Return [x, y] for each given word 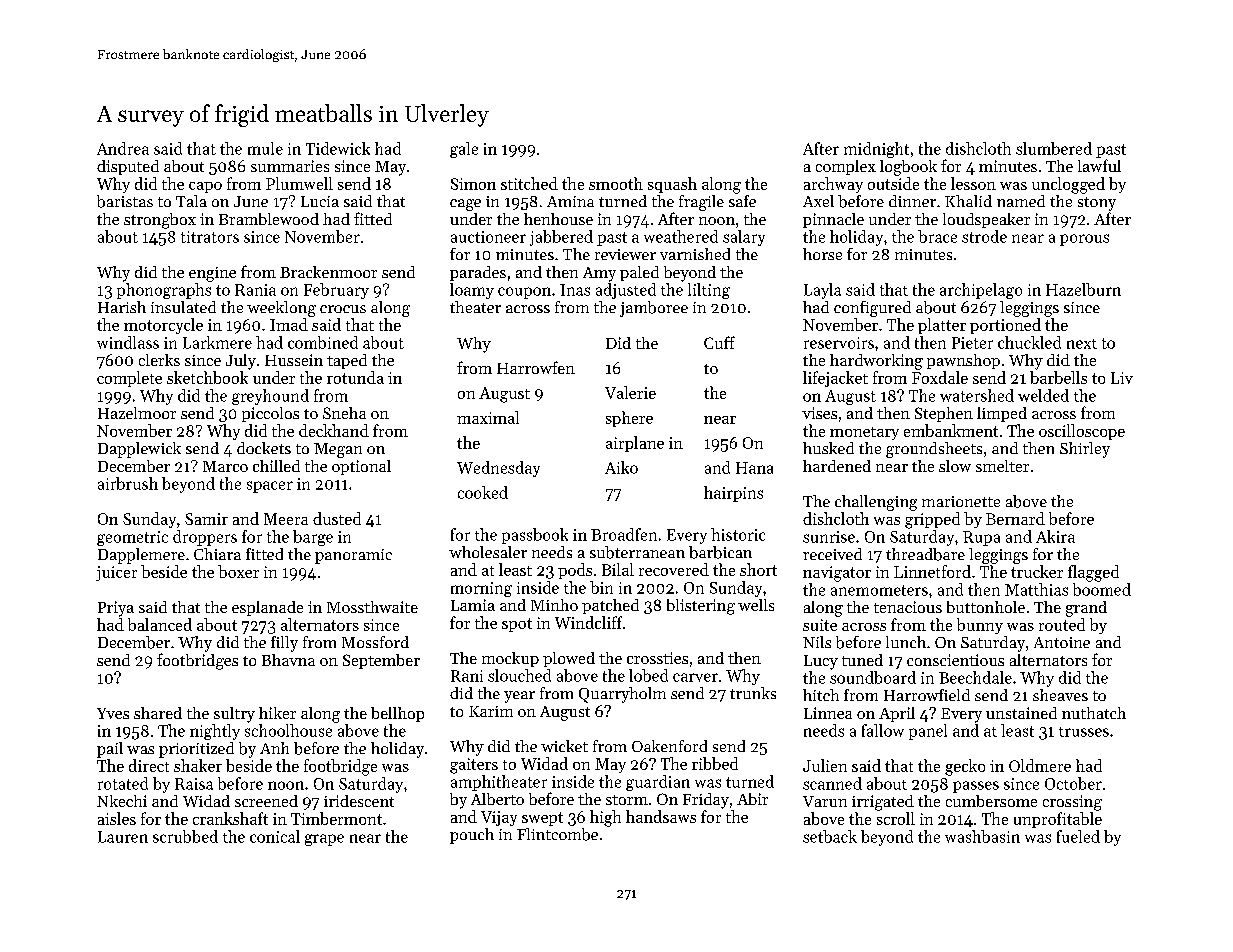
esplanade [267, 608]
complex [846, 167]
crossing [1072, 803]
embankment [951, 430]
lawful [1099, 165]
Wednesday [498, 469]
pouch [472, 836]
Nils [817, 642]
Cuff [719, 342]
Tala [191, 201]
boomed [1102, 589]
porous [1084, 240]
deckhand [334, 430]
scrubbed [185, 836]
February [336, 291]
